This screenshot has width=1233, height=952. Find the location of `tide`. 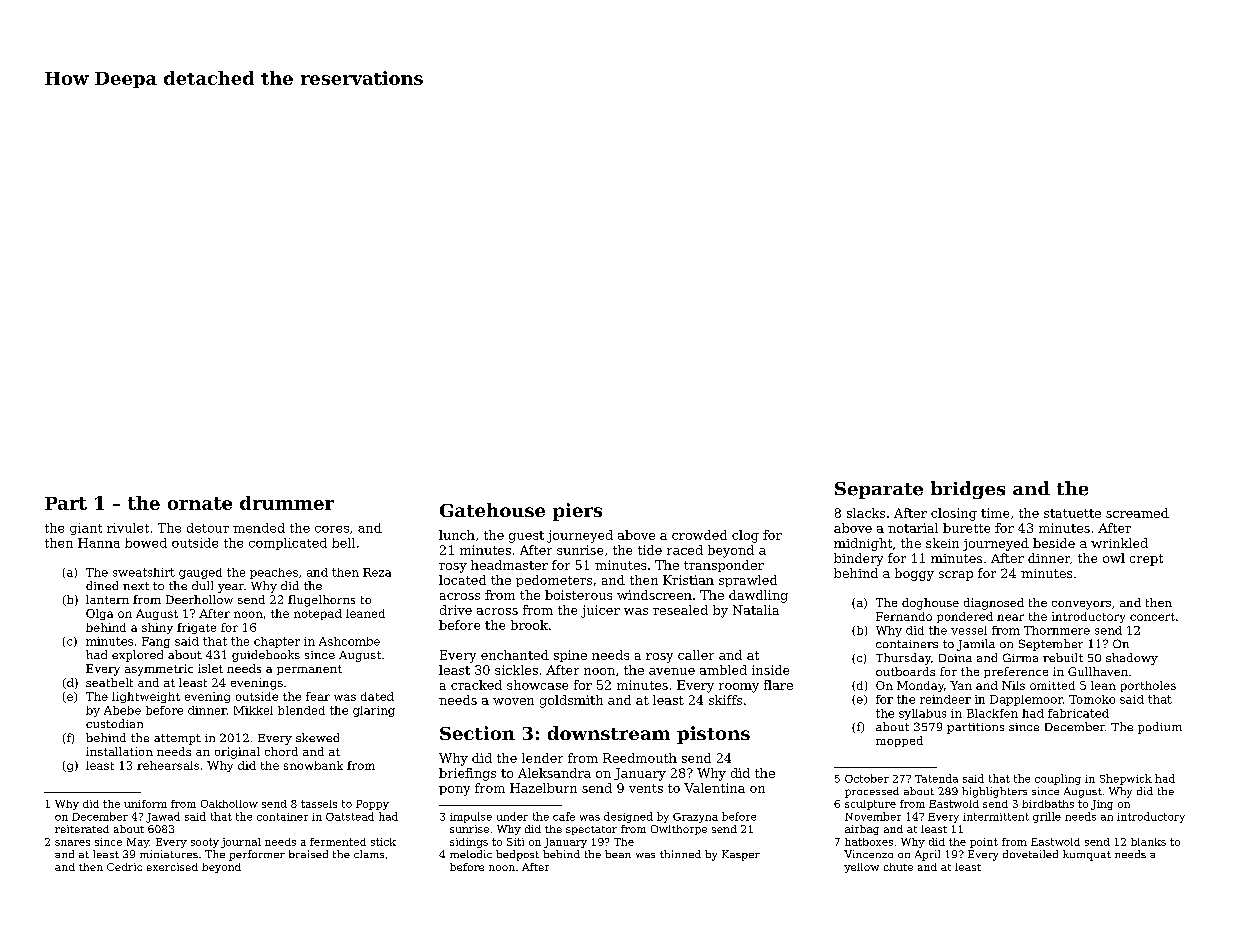

tide is located at coordinates (650, 550).
